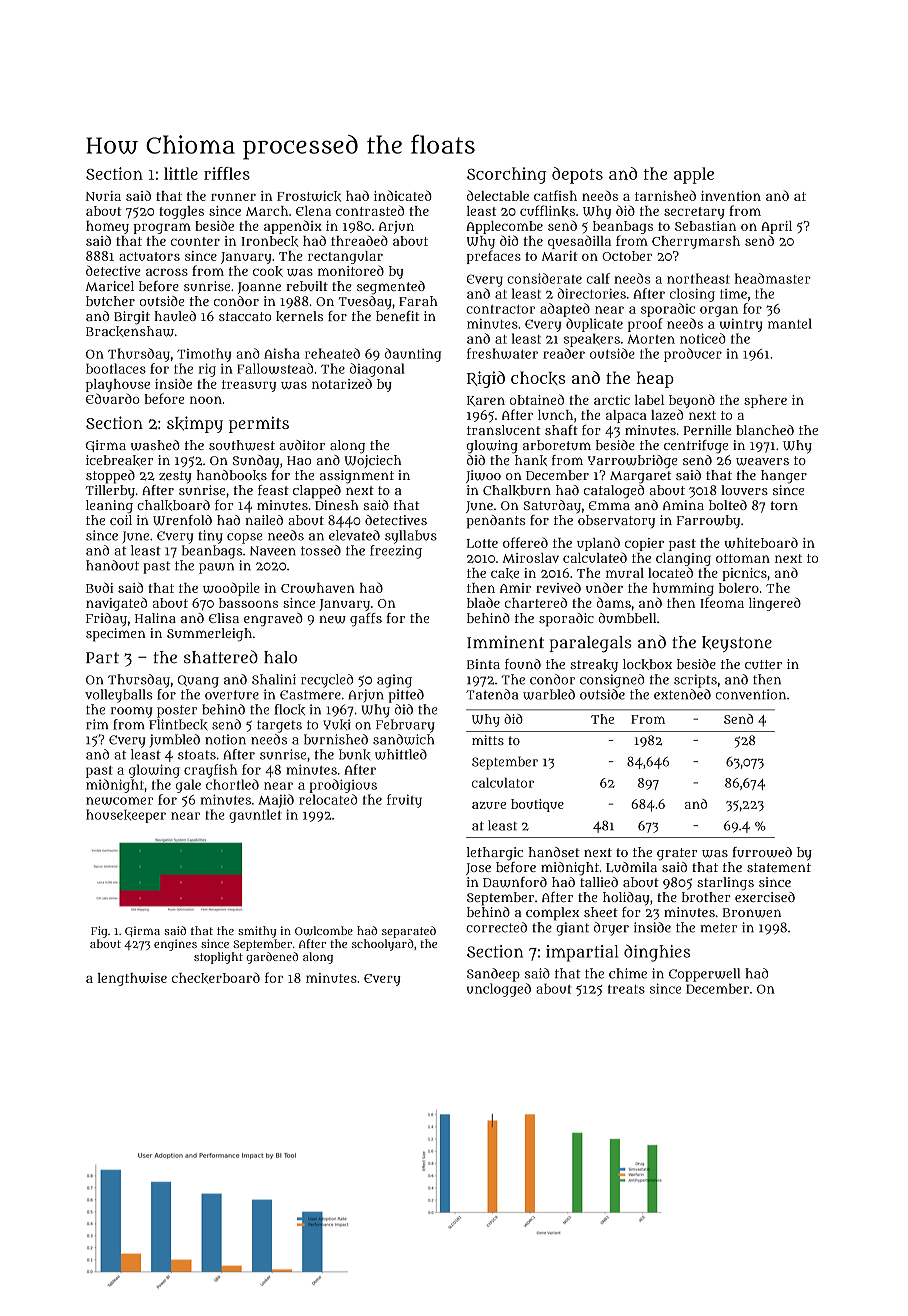  Describe the element at coordinates (506, 175) in the image. I see `Scorching` at that location.
